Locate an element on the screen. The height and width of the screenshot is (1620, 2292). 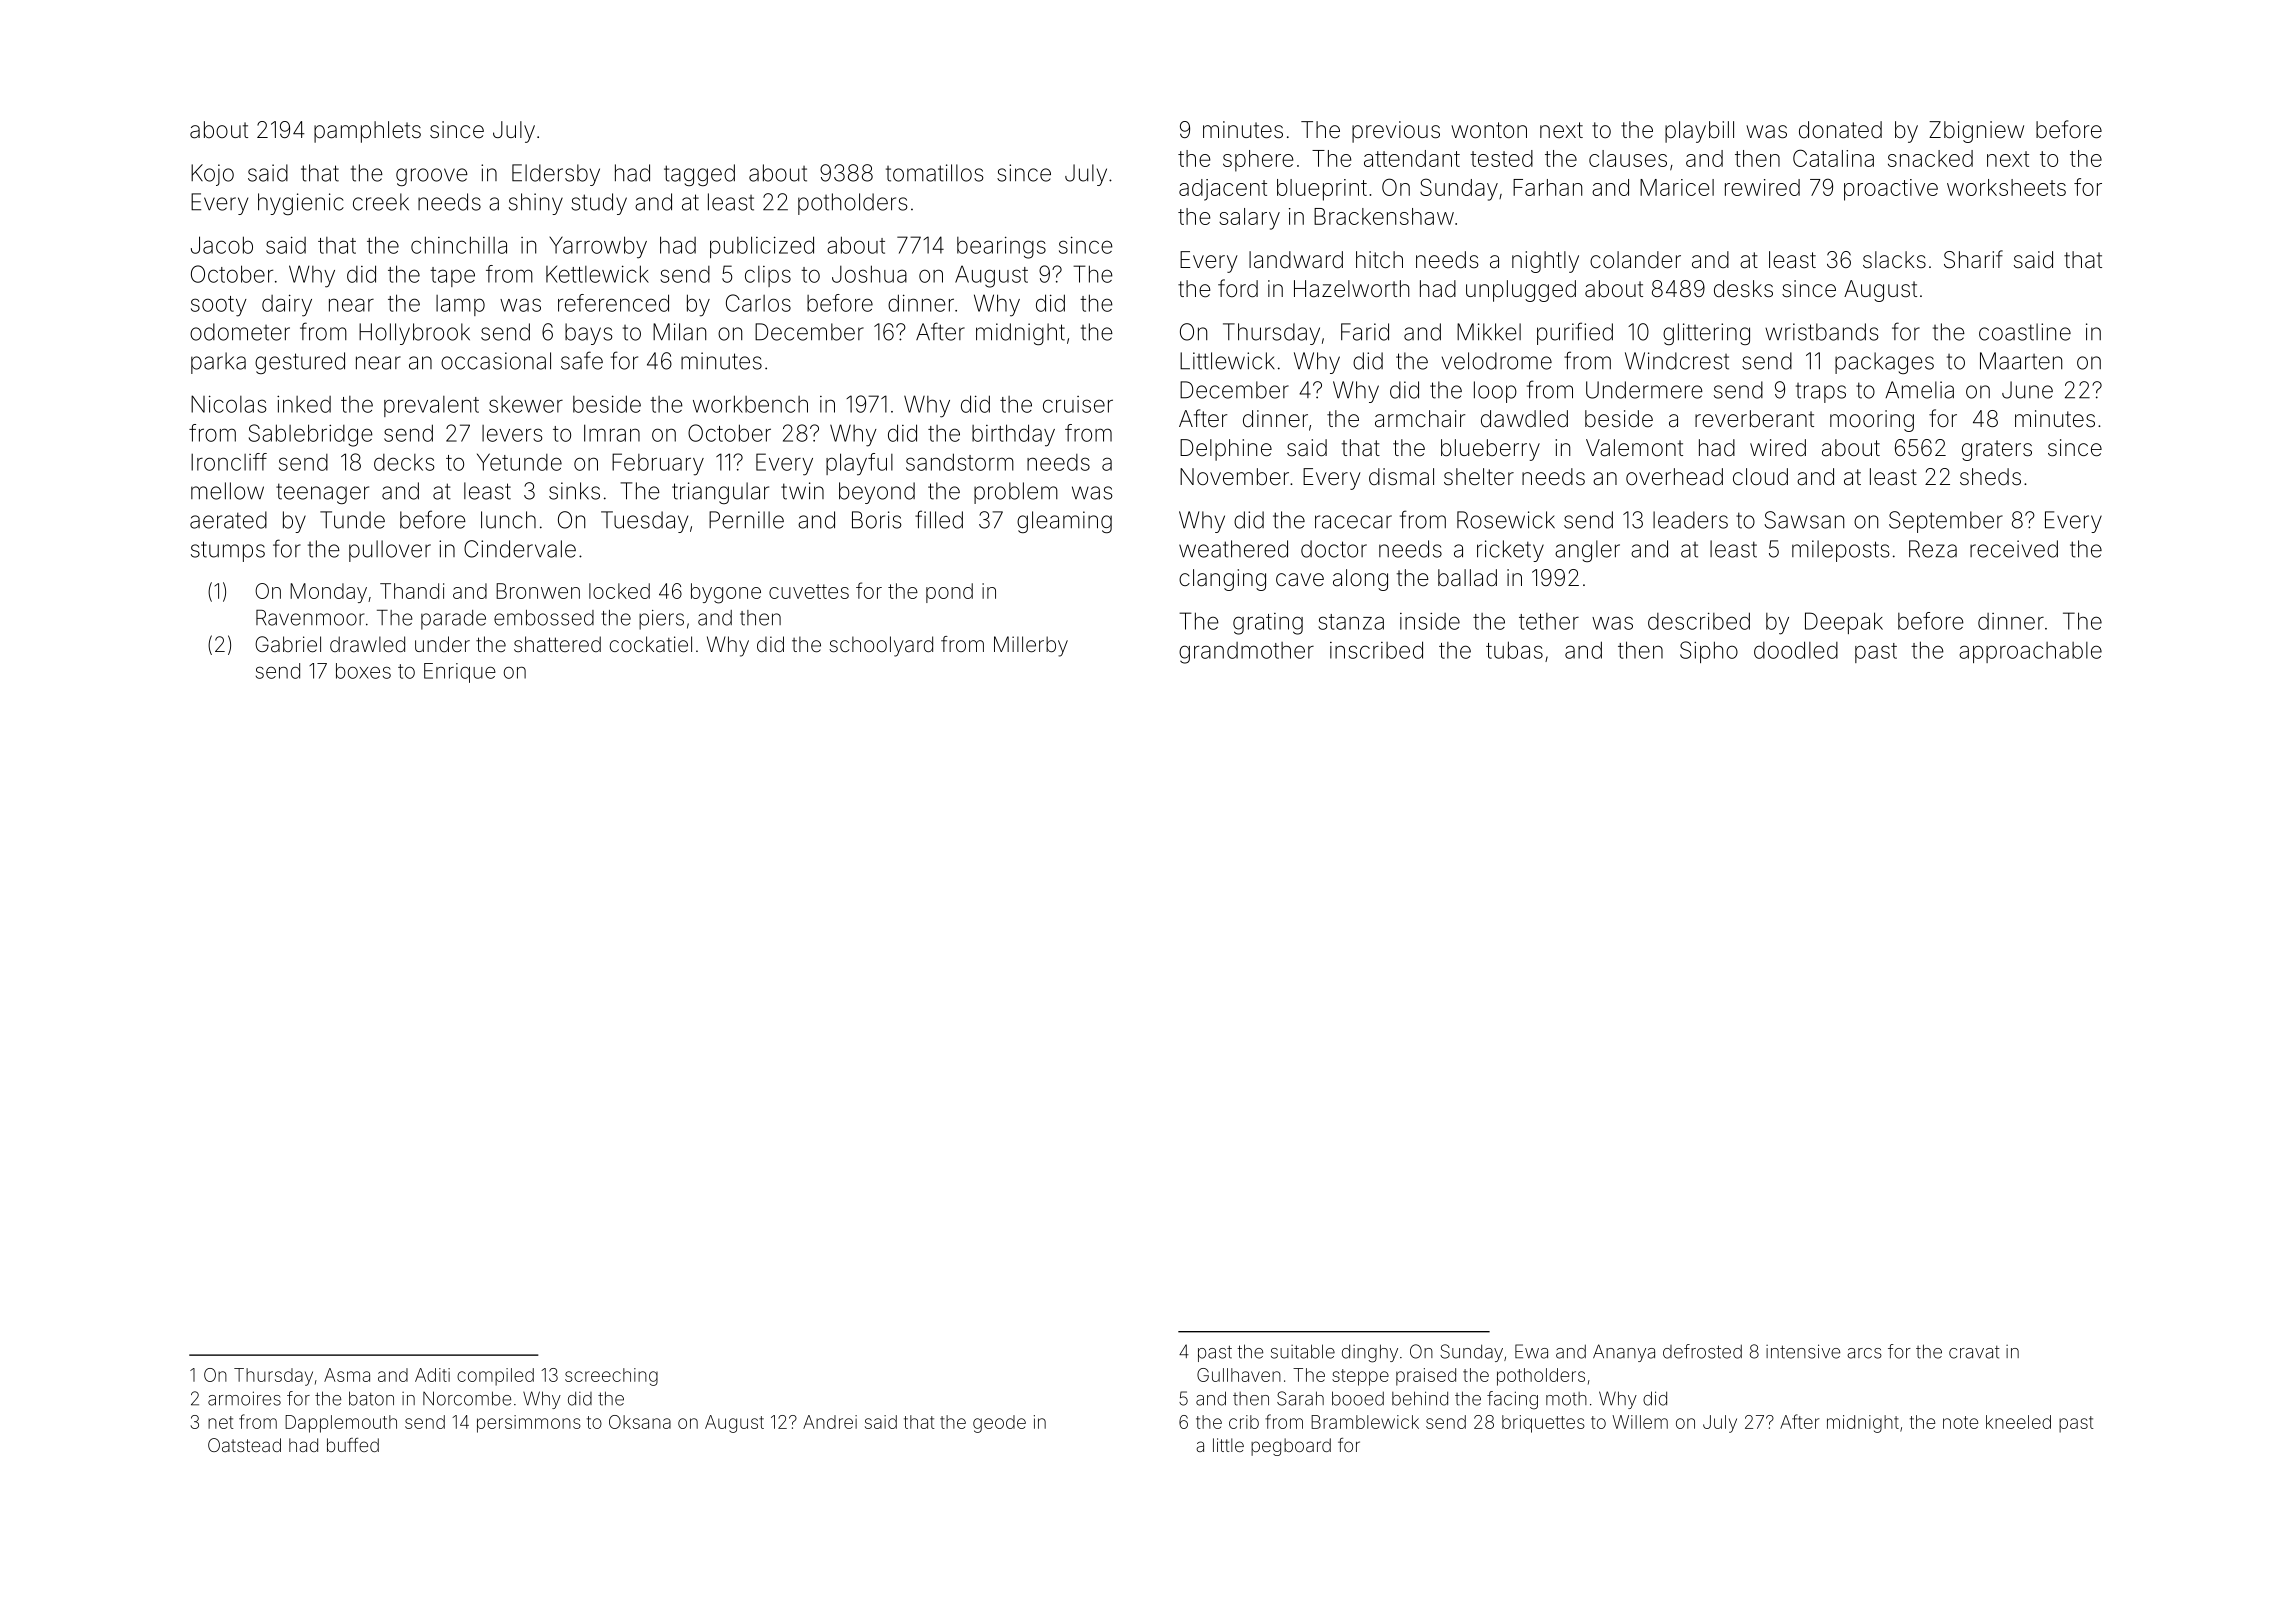
sandstorm is located at coordinates (960, 462).
